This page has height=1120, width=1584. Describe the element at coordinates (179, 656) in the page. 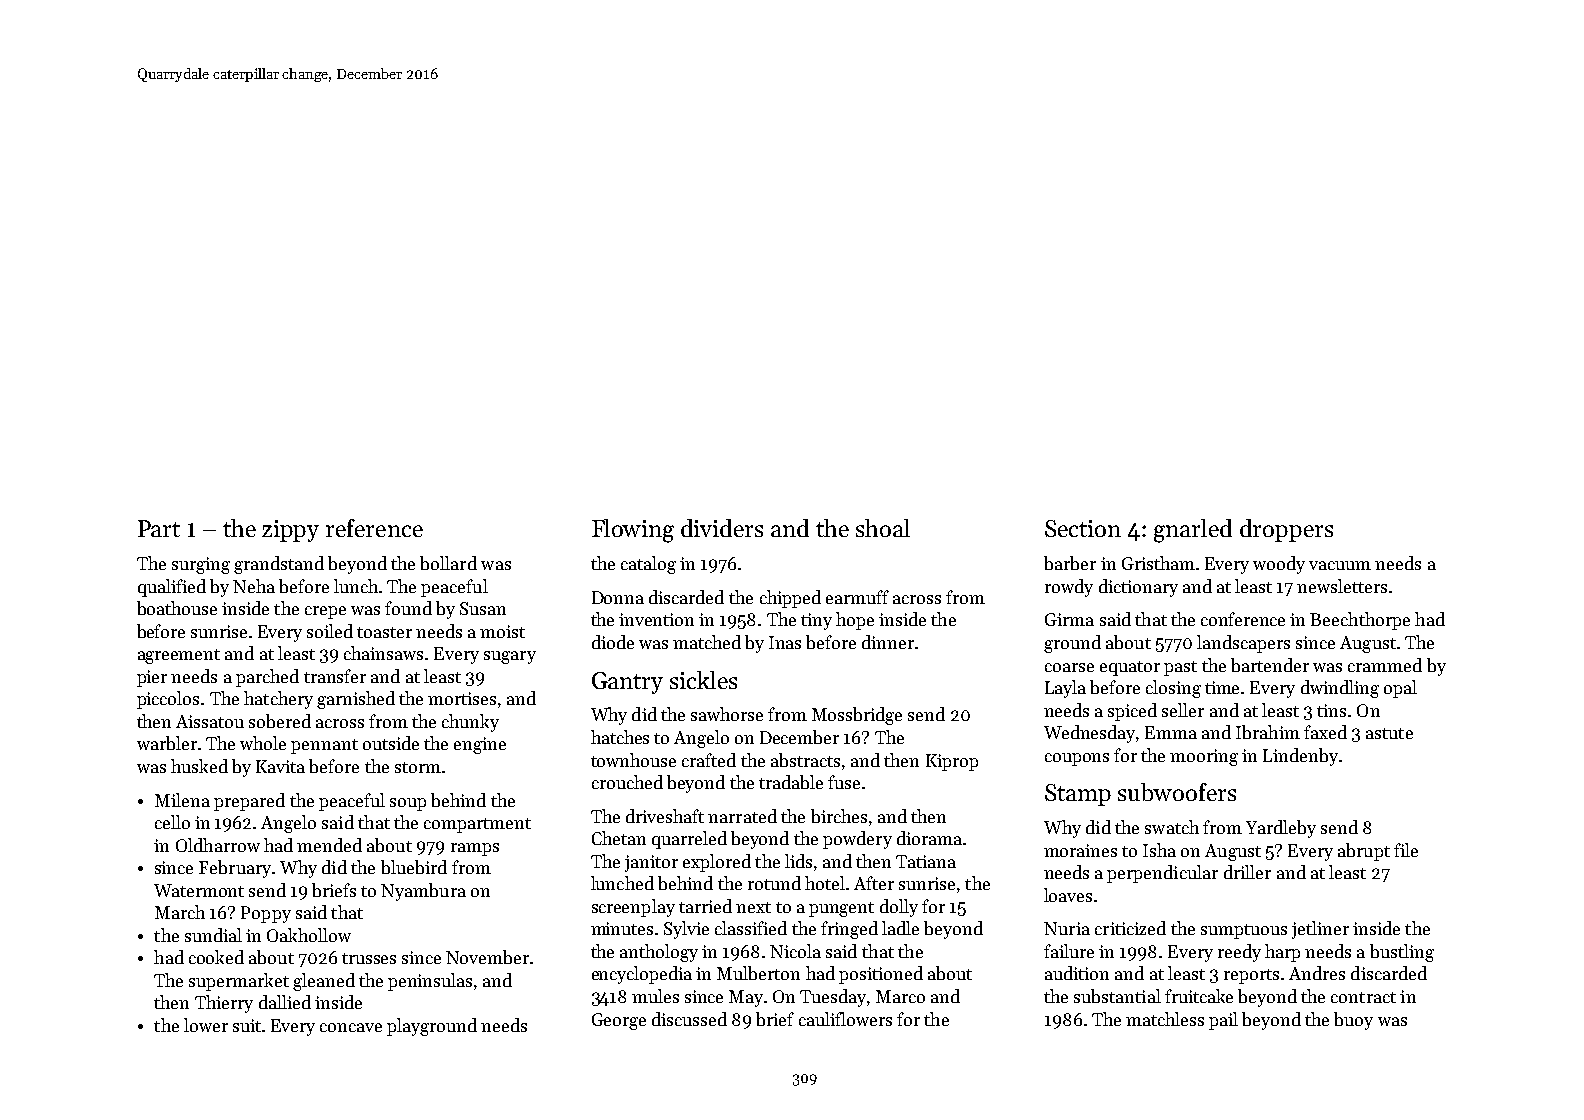

I see `agreement` at that location.
